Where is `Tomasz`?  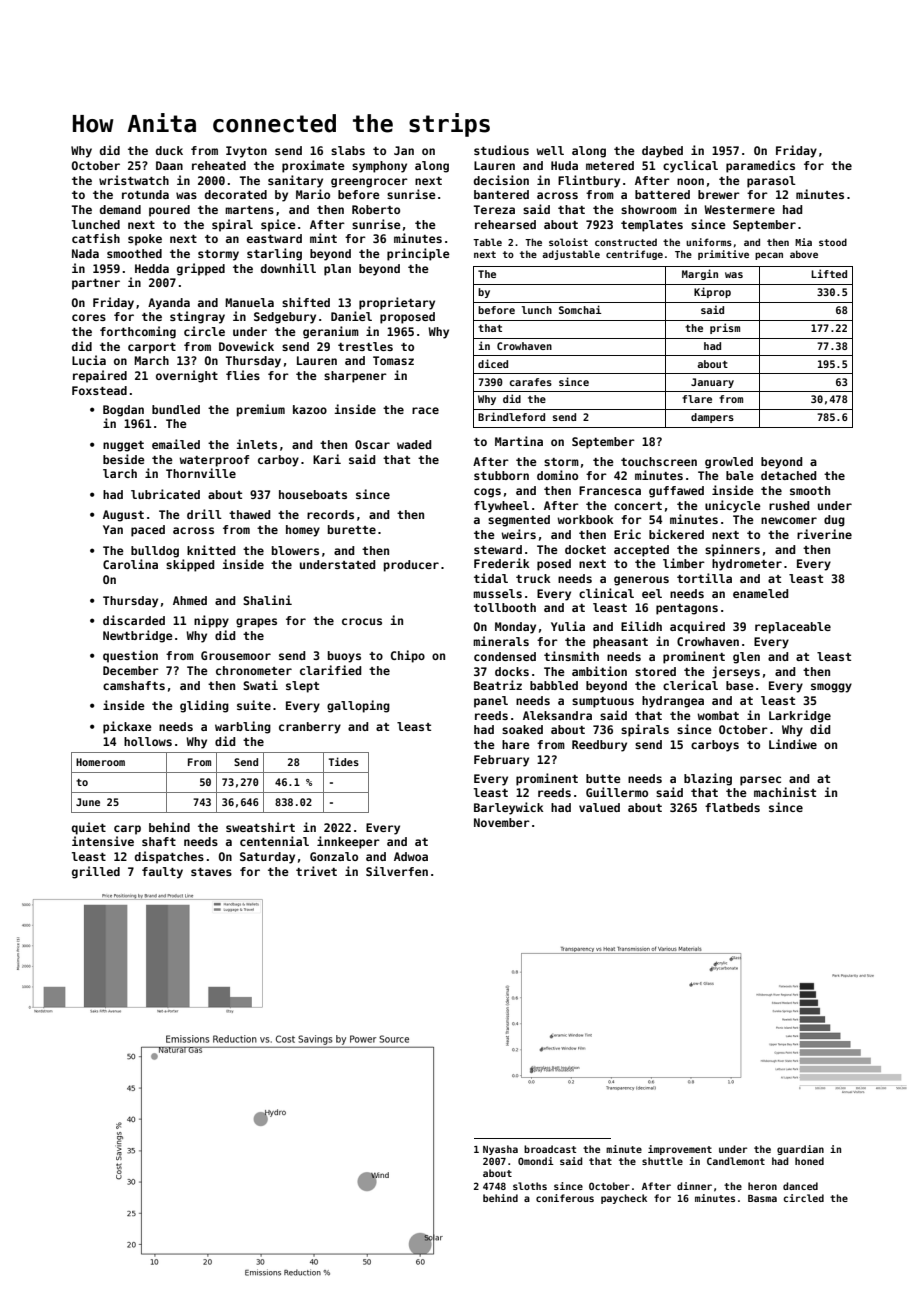
Tomasz is located at coordinates (393, 360).
